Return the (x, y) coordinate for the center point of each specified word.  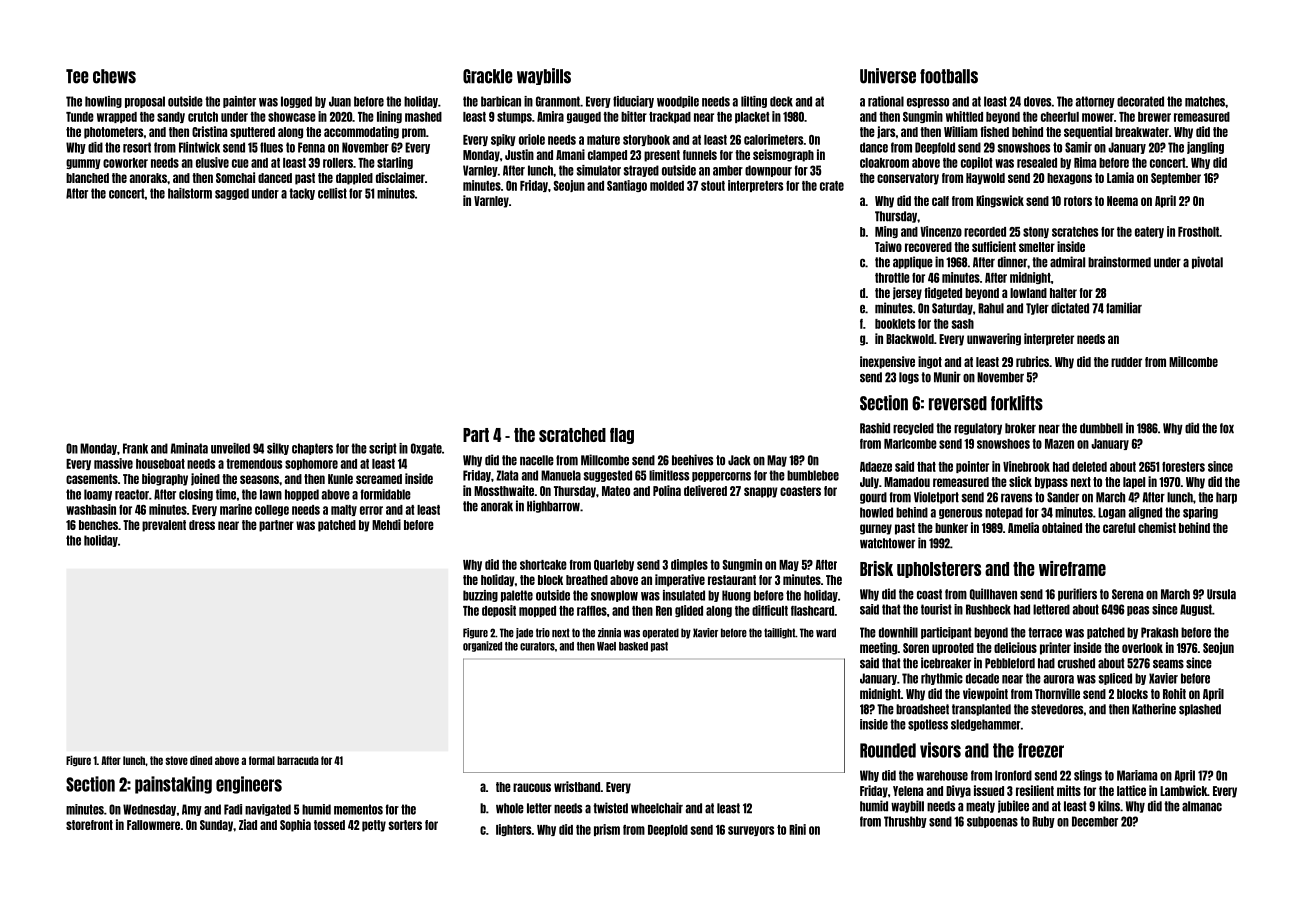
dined (201, 760)
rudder (1126, 362)
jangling (1205, 148)
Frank (135, 448)
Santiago (627, 186)
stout (713, 186)
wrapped (117, 117)
